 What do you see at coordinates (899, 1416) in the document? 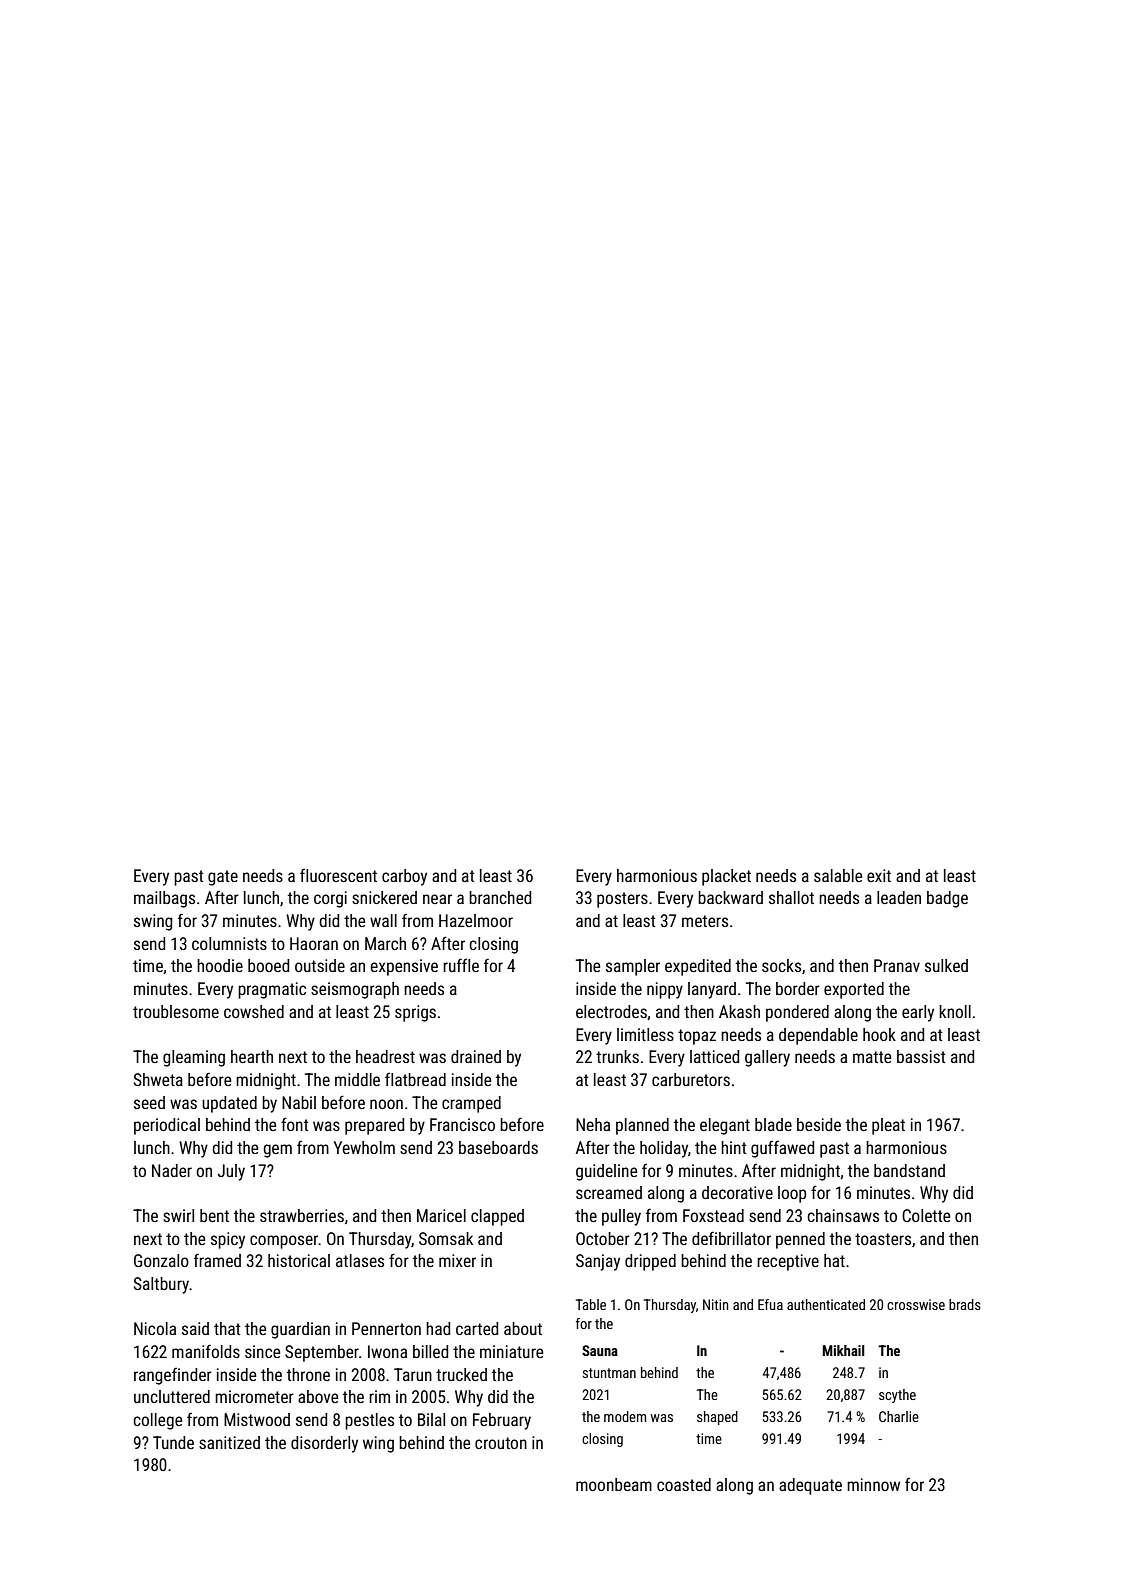
I see `Charlie` at bounding box center [899, 1416].
